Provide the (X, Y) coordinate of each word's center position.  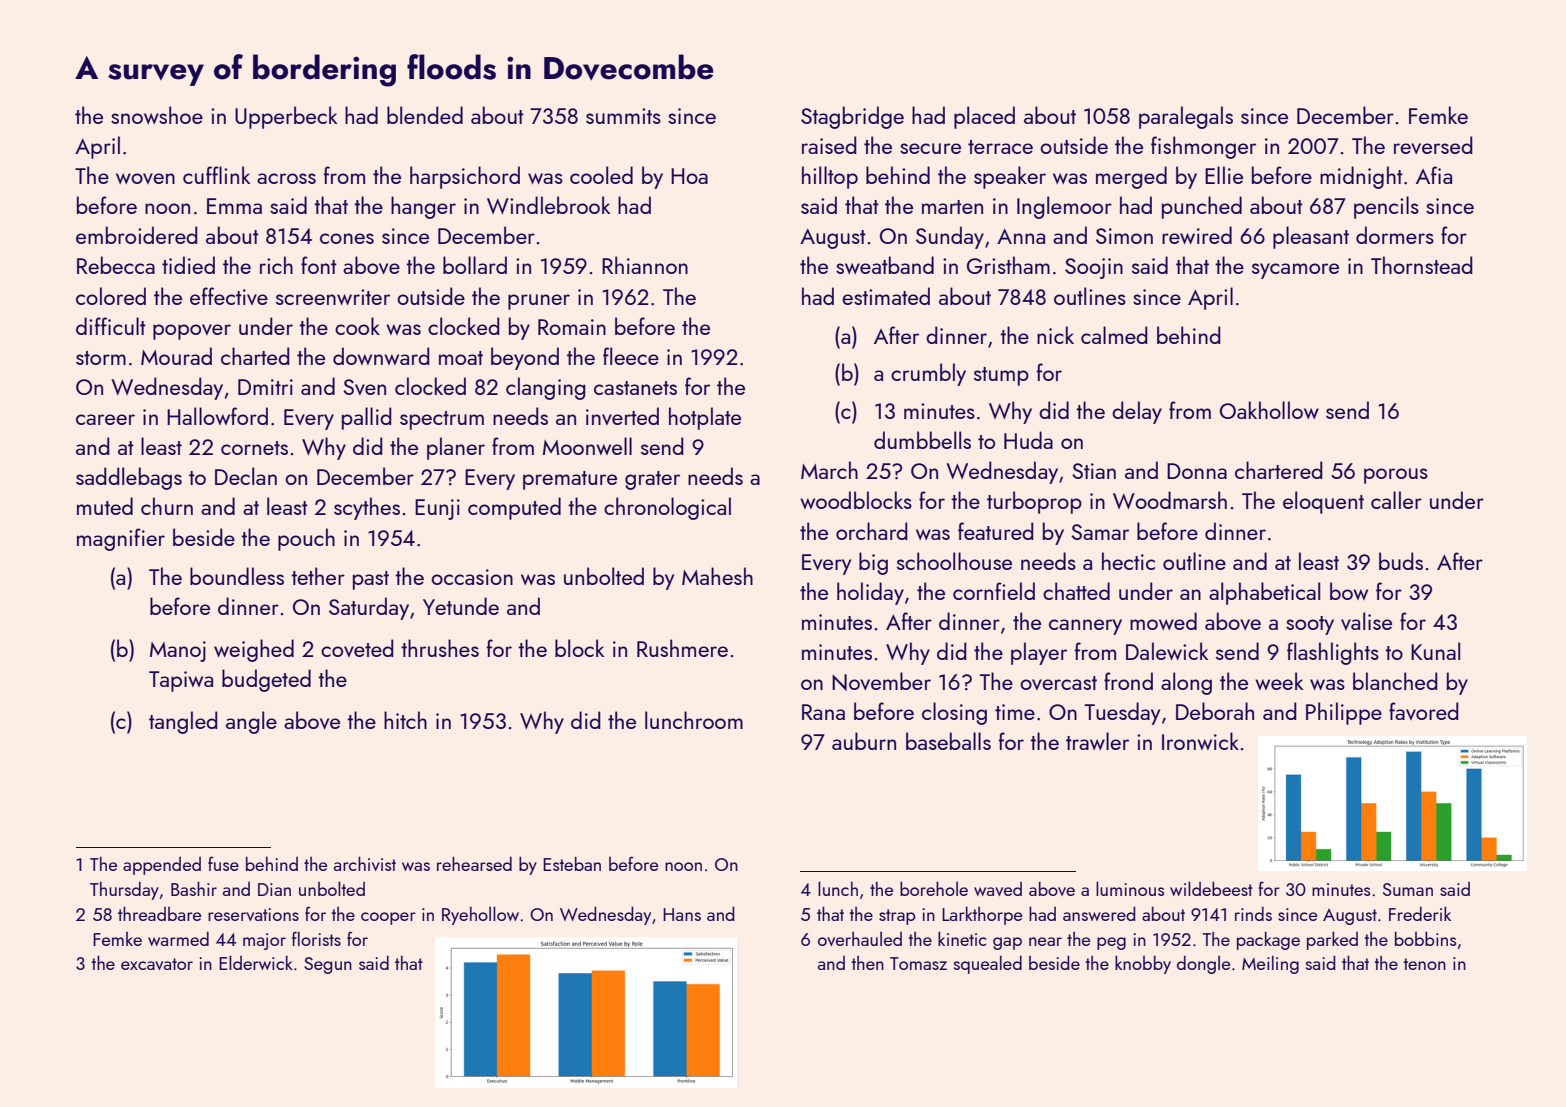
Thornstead (1422, 265)
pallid (367, 418)
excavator (157, 964)
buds (1401, 561)
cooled (601, 175)
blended (425, 115)
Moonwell (587, 446)
